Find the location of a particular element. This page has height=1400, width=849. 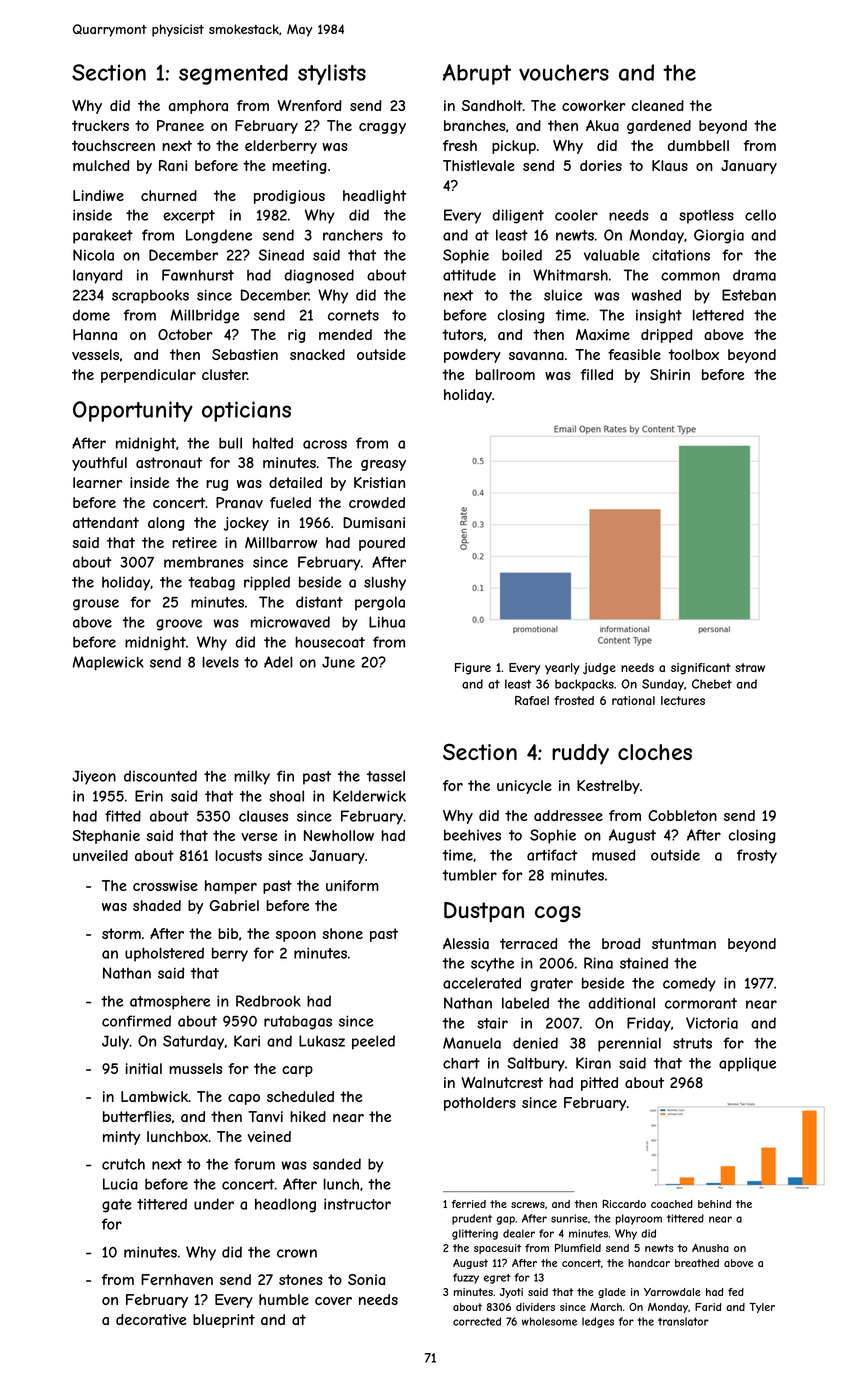

Abrupt is located at coordinates (477, 74).
